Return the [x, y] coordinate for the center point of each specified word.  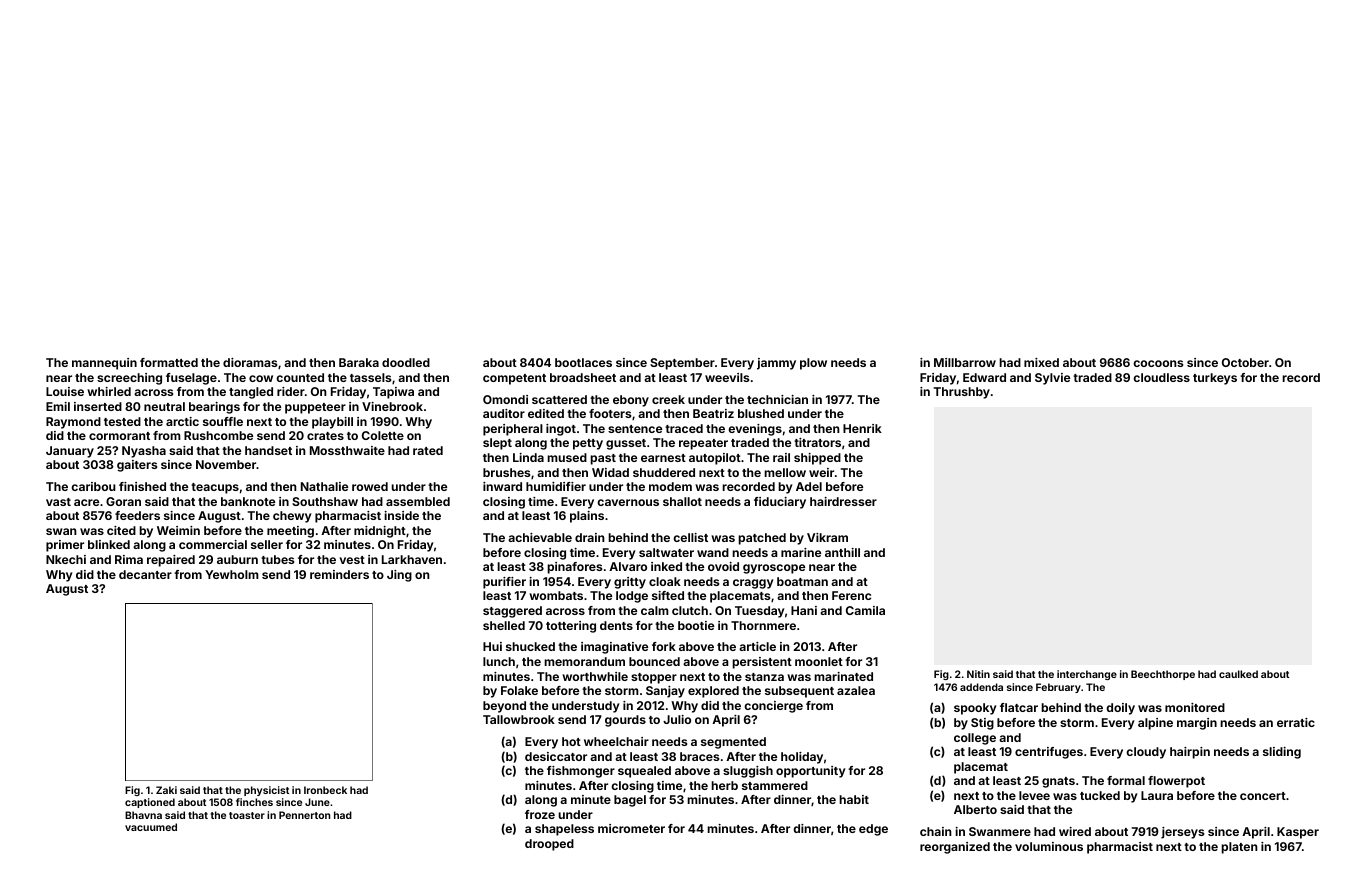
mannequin [104, 364]
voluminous [1049, 846]
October [1245, 362]
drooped [549, 845]
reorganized [955, 848]
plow [813, 364]
